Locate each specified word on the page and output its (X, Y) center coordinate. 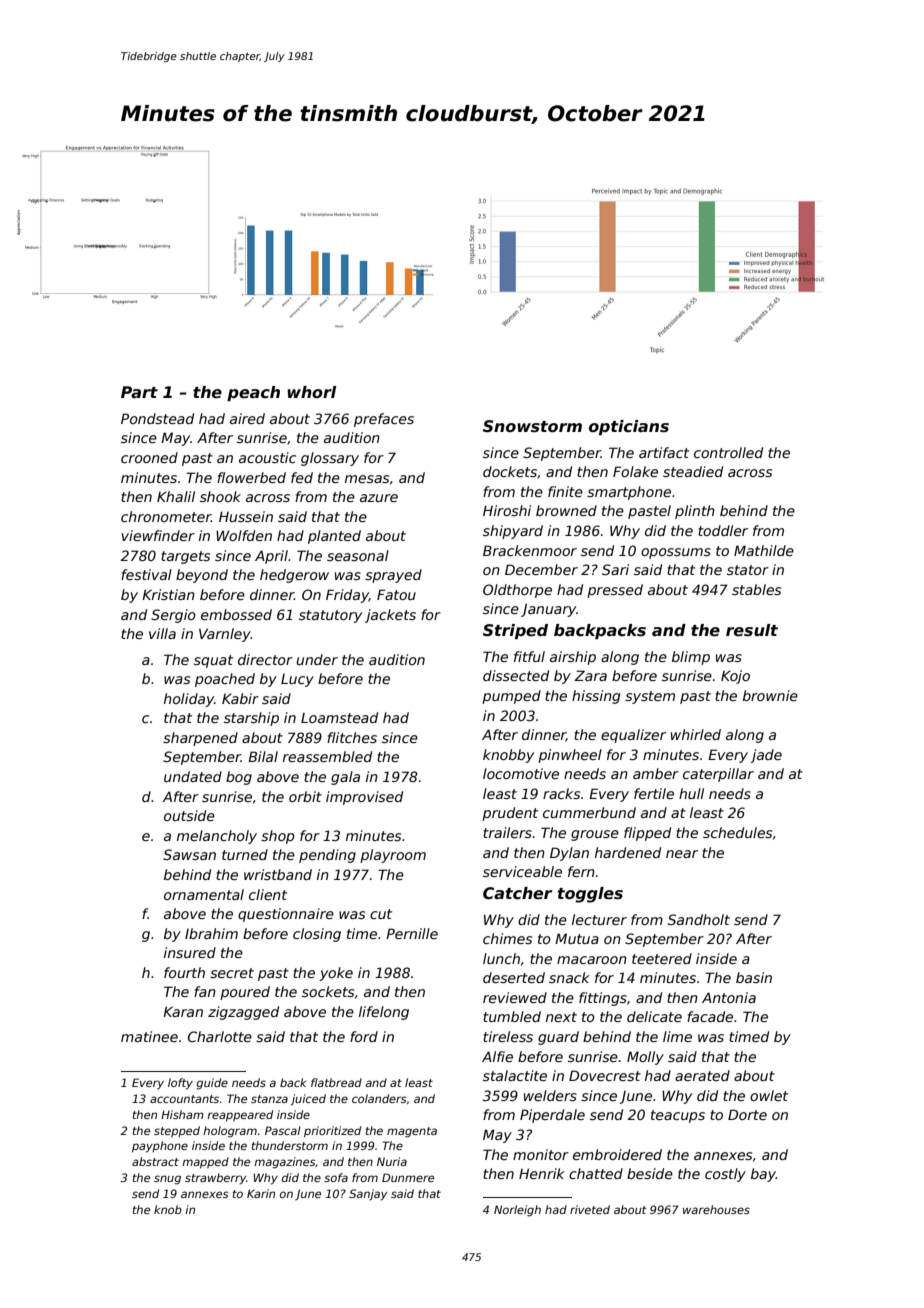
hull (691, 793)
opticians (629, 427)
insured (190, 952)
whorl (311, 392)
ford (364, 1036)
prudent (510, 814)
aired (247, 418)
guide (212, 1084)
